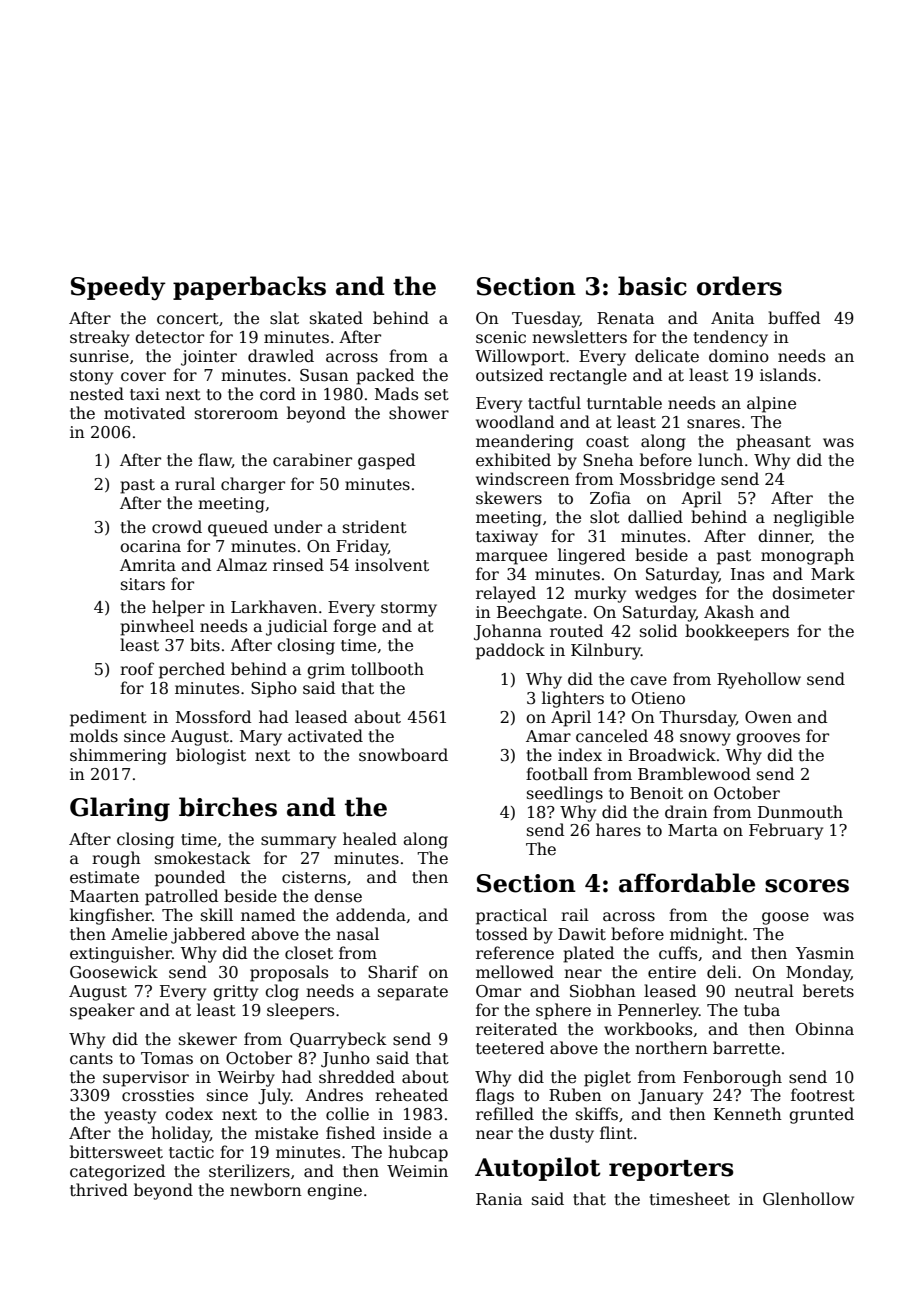 The height and width of the screenshot is (1314, 924). I want to click on cord, so click(278, 393).
